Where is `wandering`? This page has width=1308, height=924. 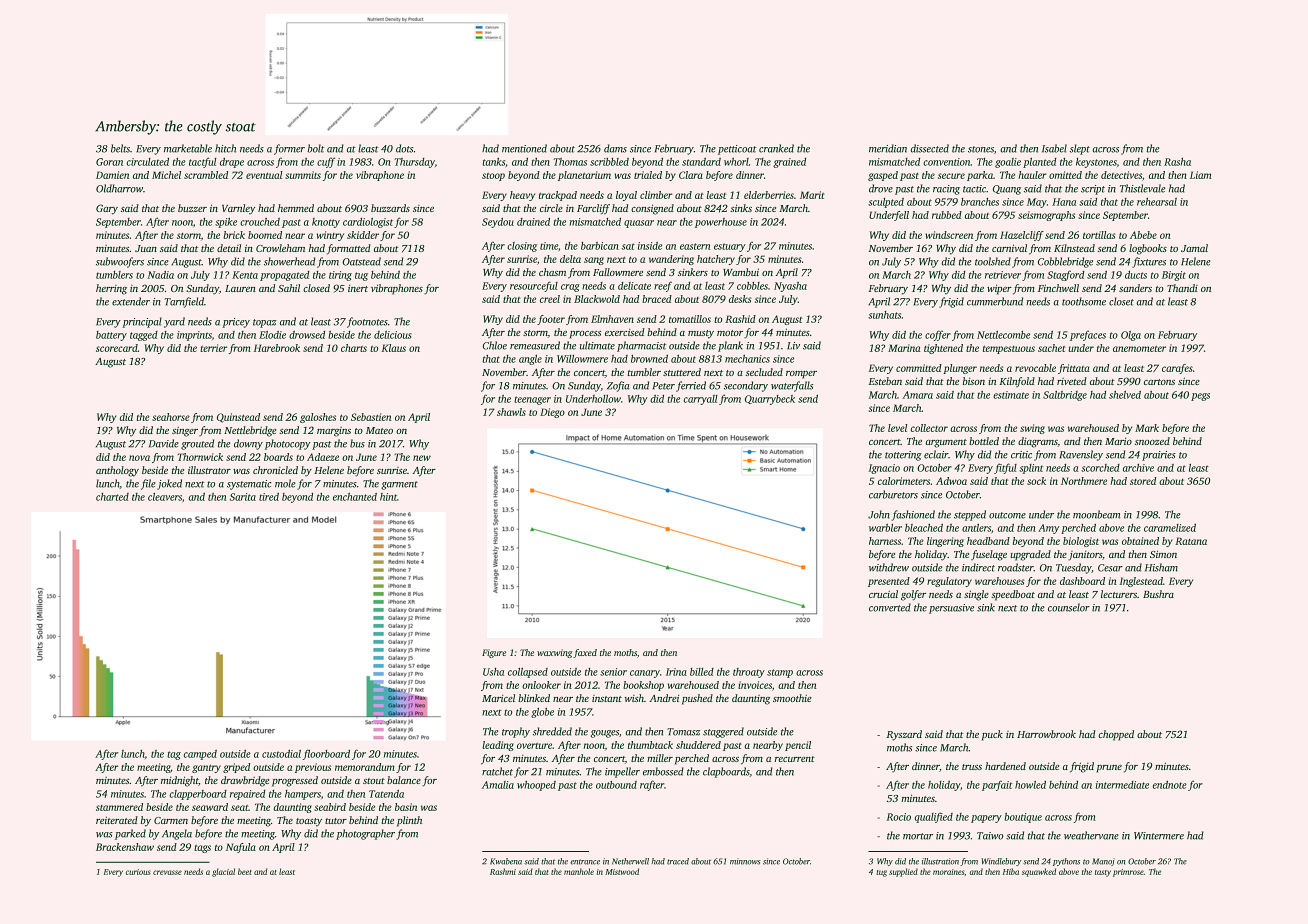 wandering is located at coordinates (671, 260).
